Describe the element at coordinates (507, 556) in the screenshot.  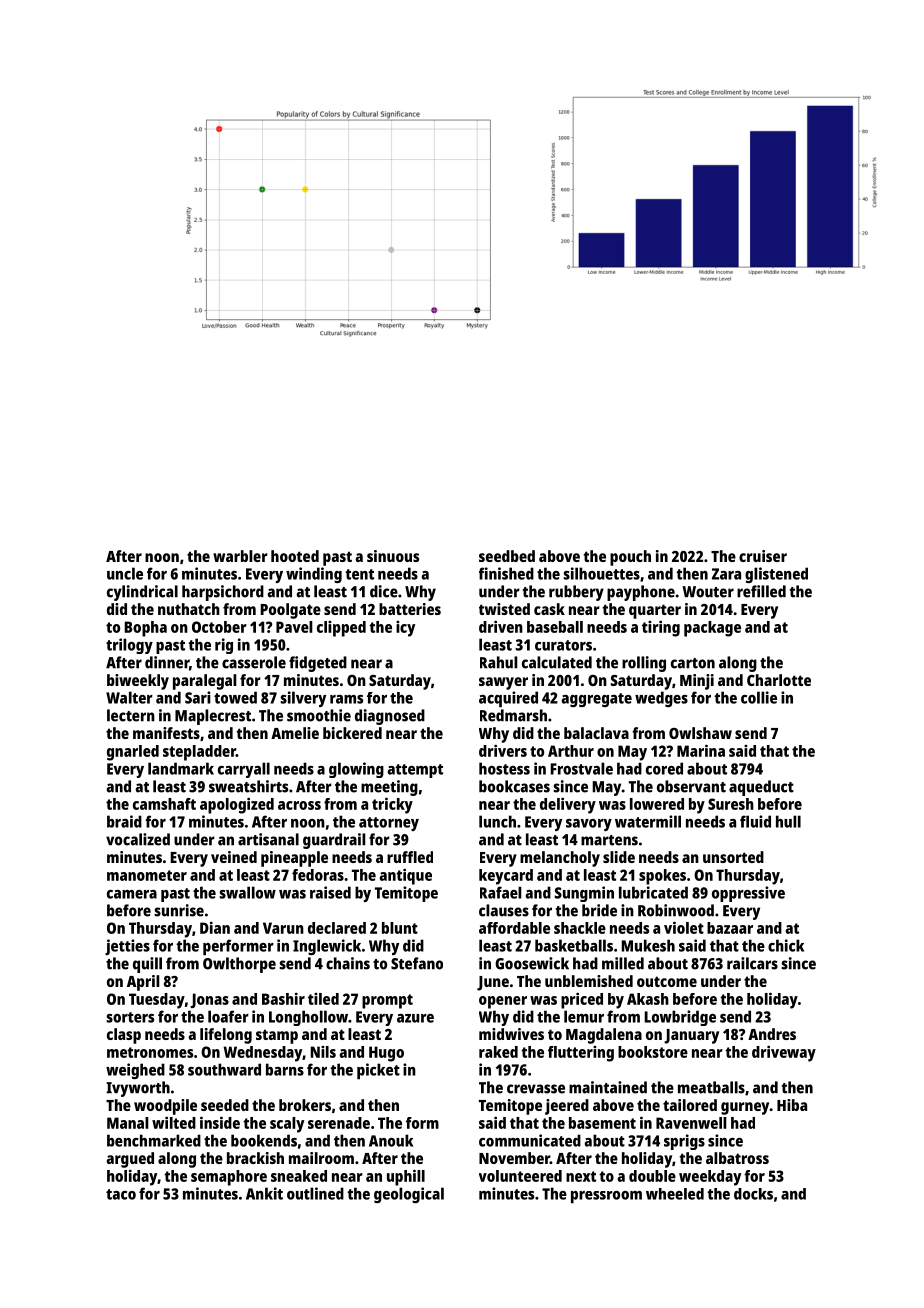
I see `seedbed` at that location.
